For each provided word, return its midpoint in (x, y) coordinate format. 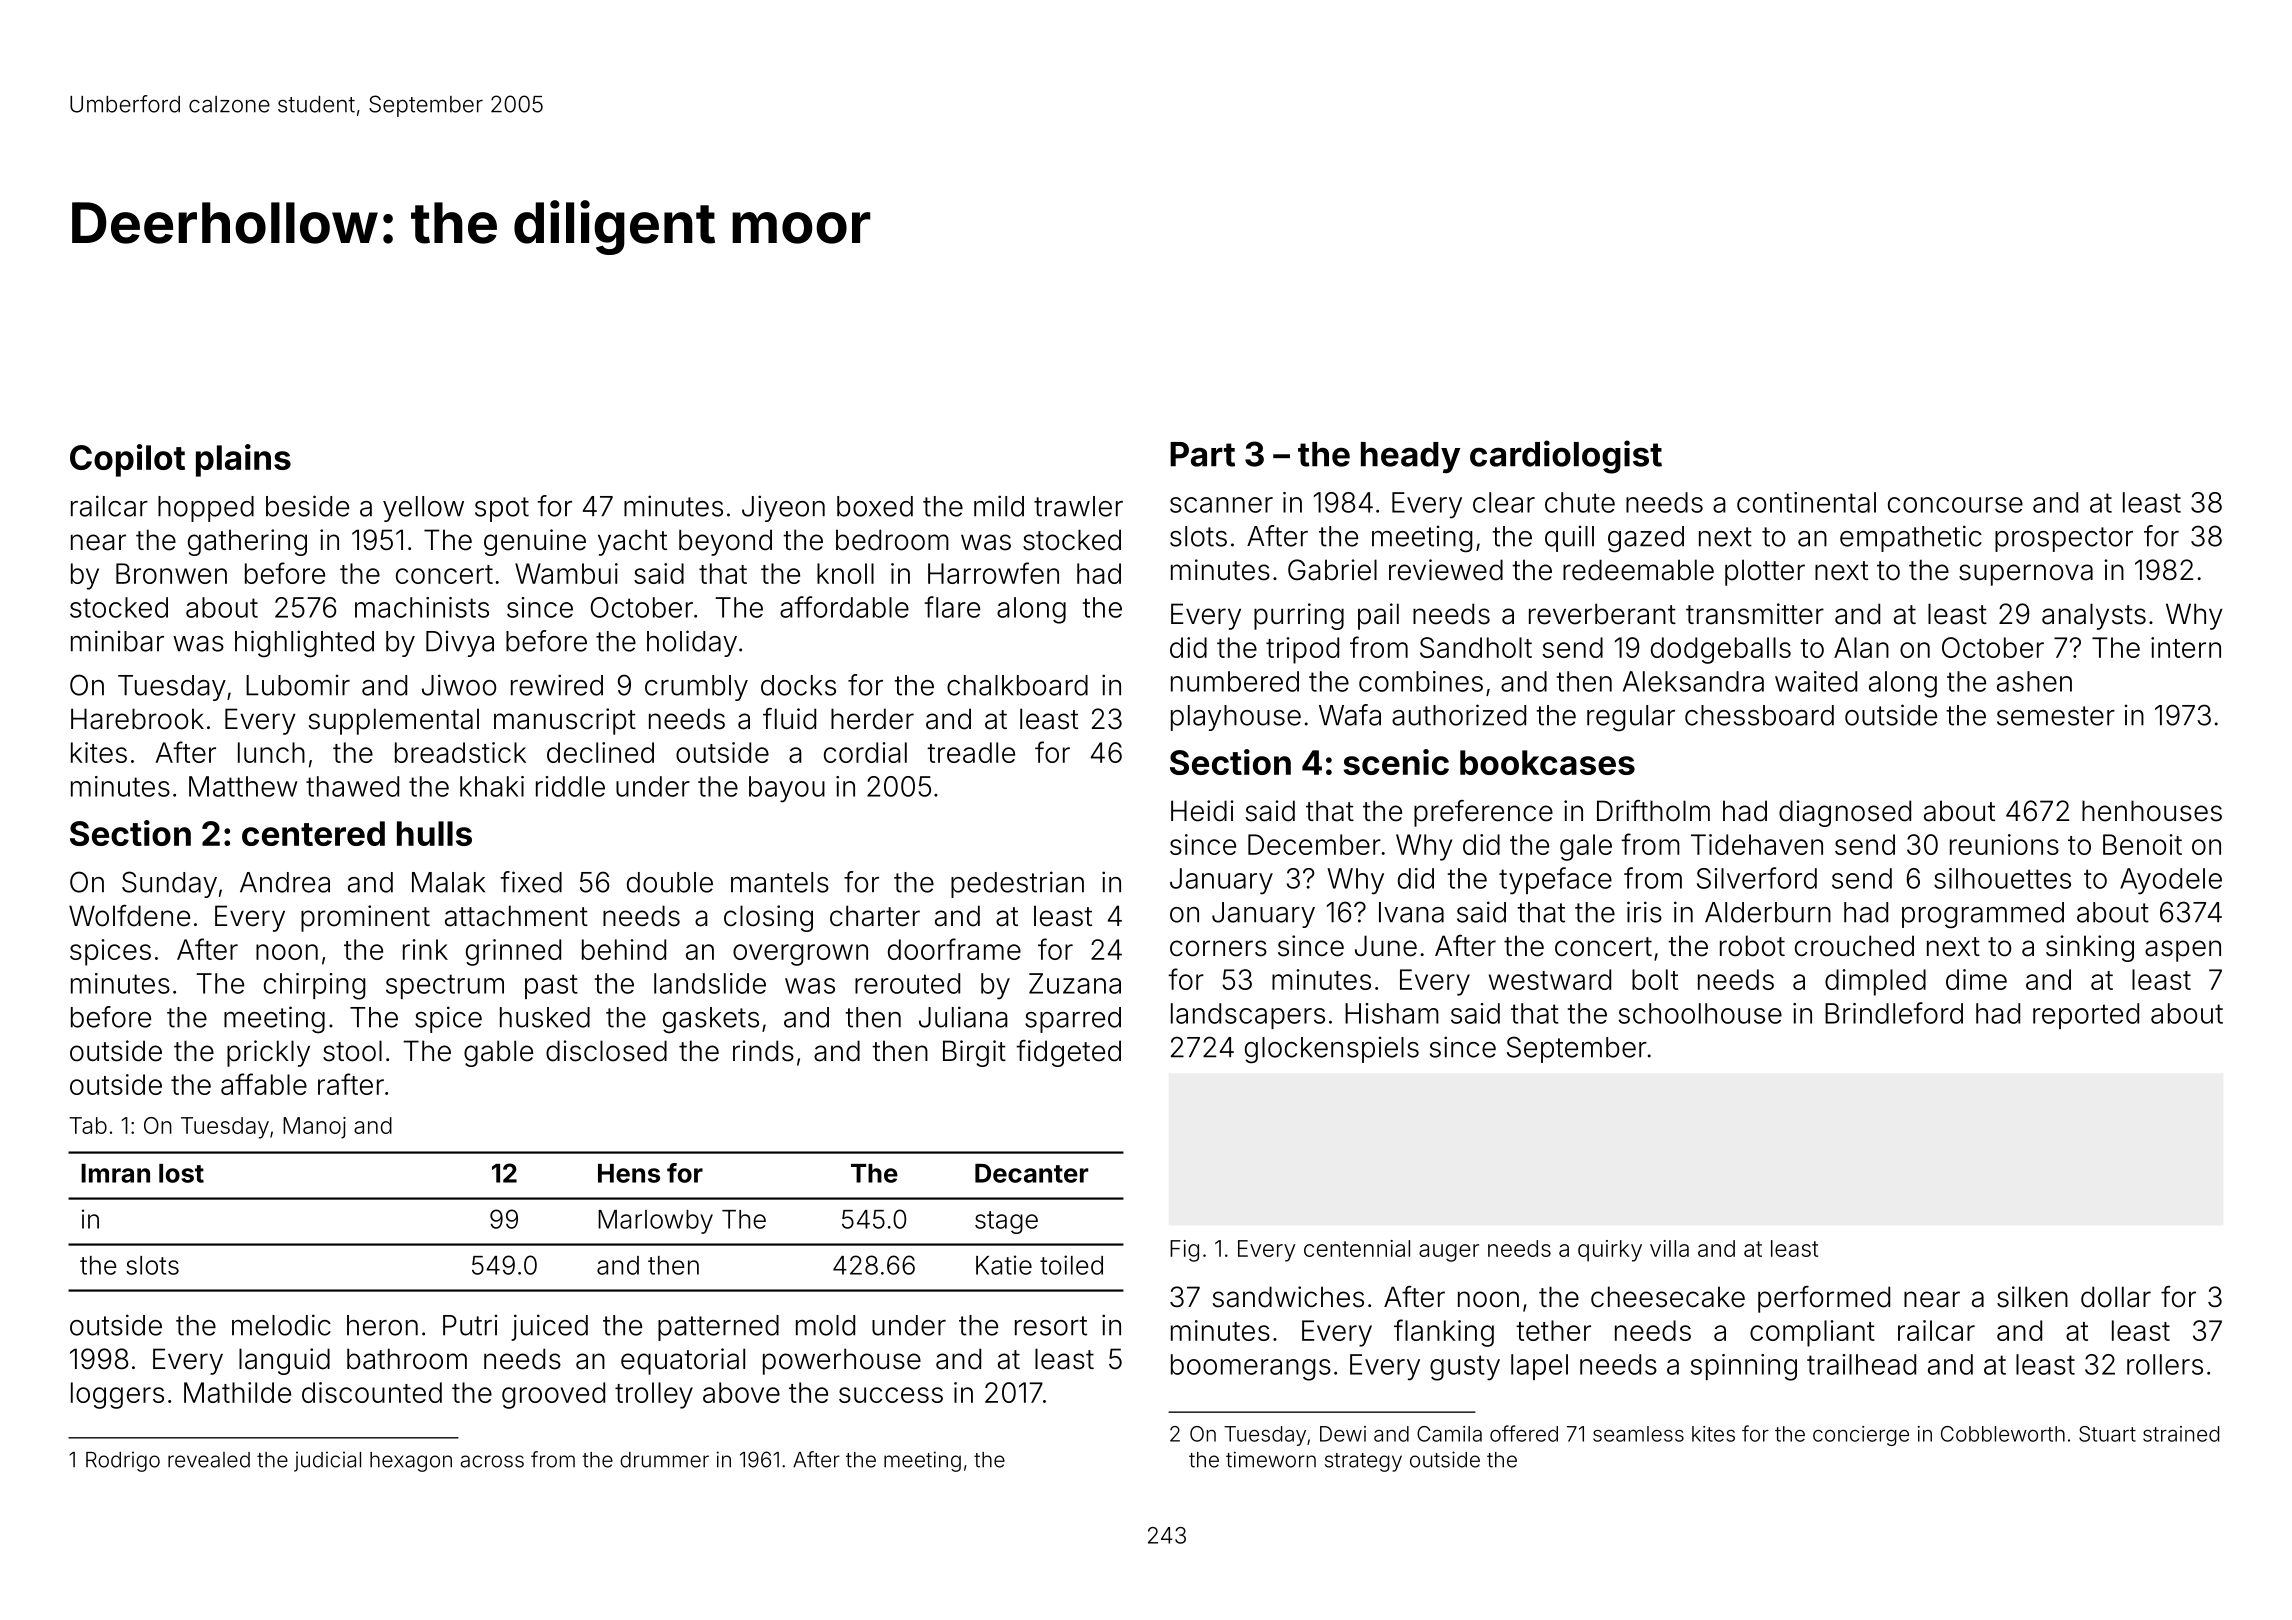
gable (498, 1053)
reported (2086, 1016)
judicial (327, 1461)
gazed (1646, 539)
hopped (206, 509)
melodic (281, 1325)
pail (1378, 616)
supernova (2026, 575)
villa (1669, 1248)
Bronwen (171, 573)
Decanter (1031, 1173)
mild (999, 506)
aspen (2183, 951)
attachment (516, 916)
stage (1006, 1222)
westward (1550, 979)
